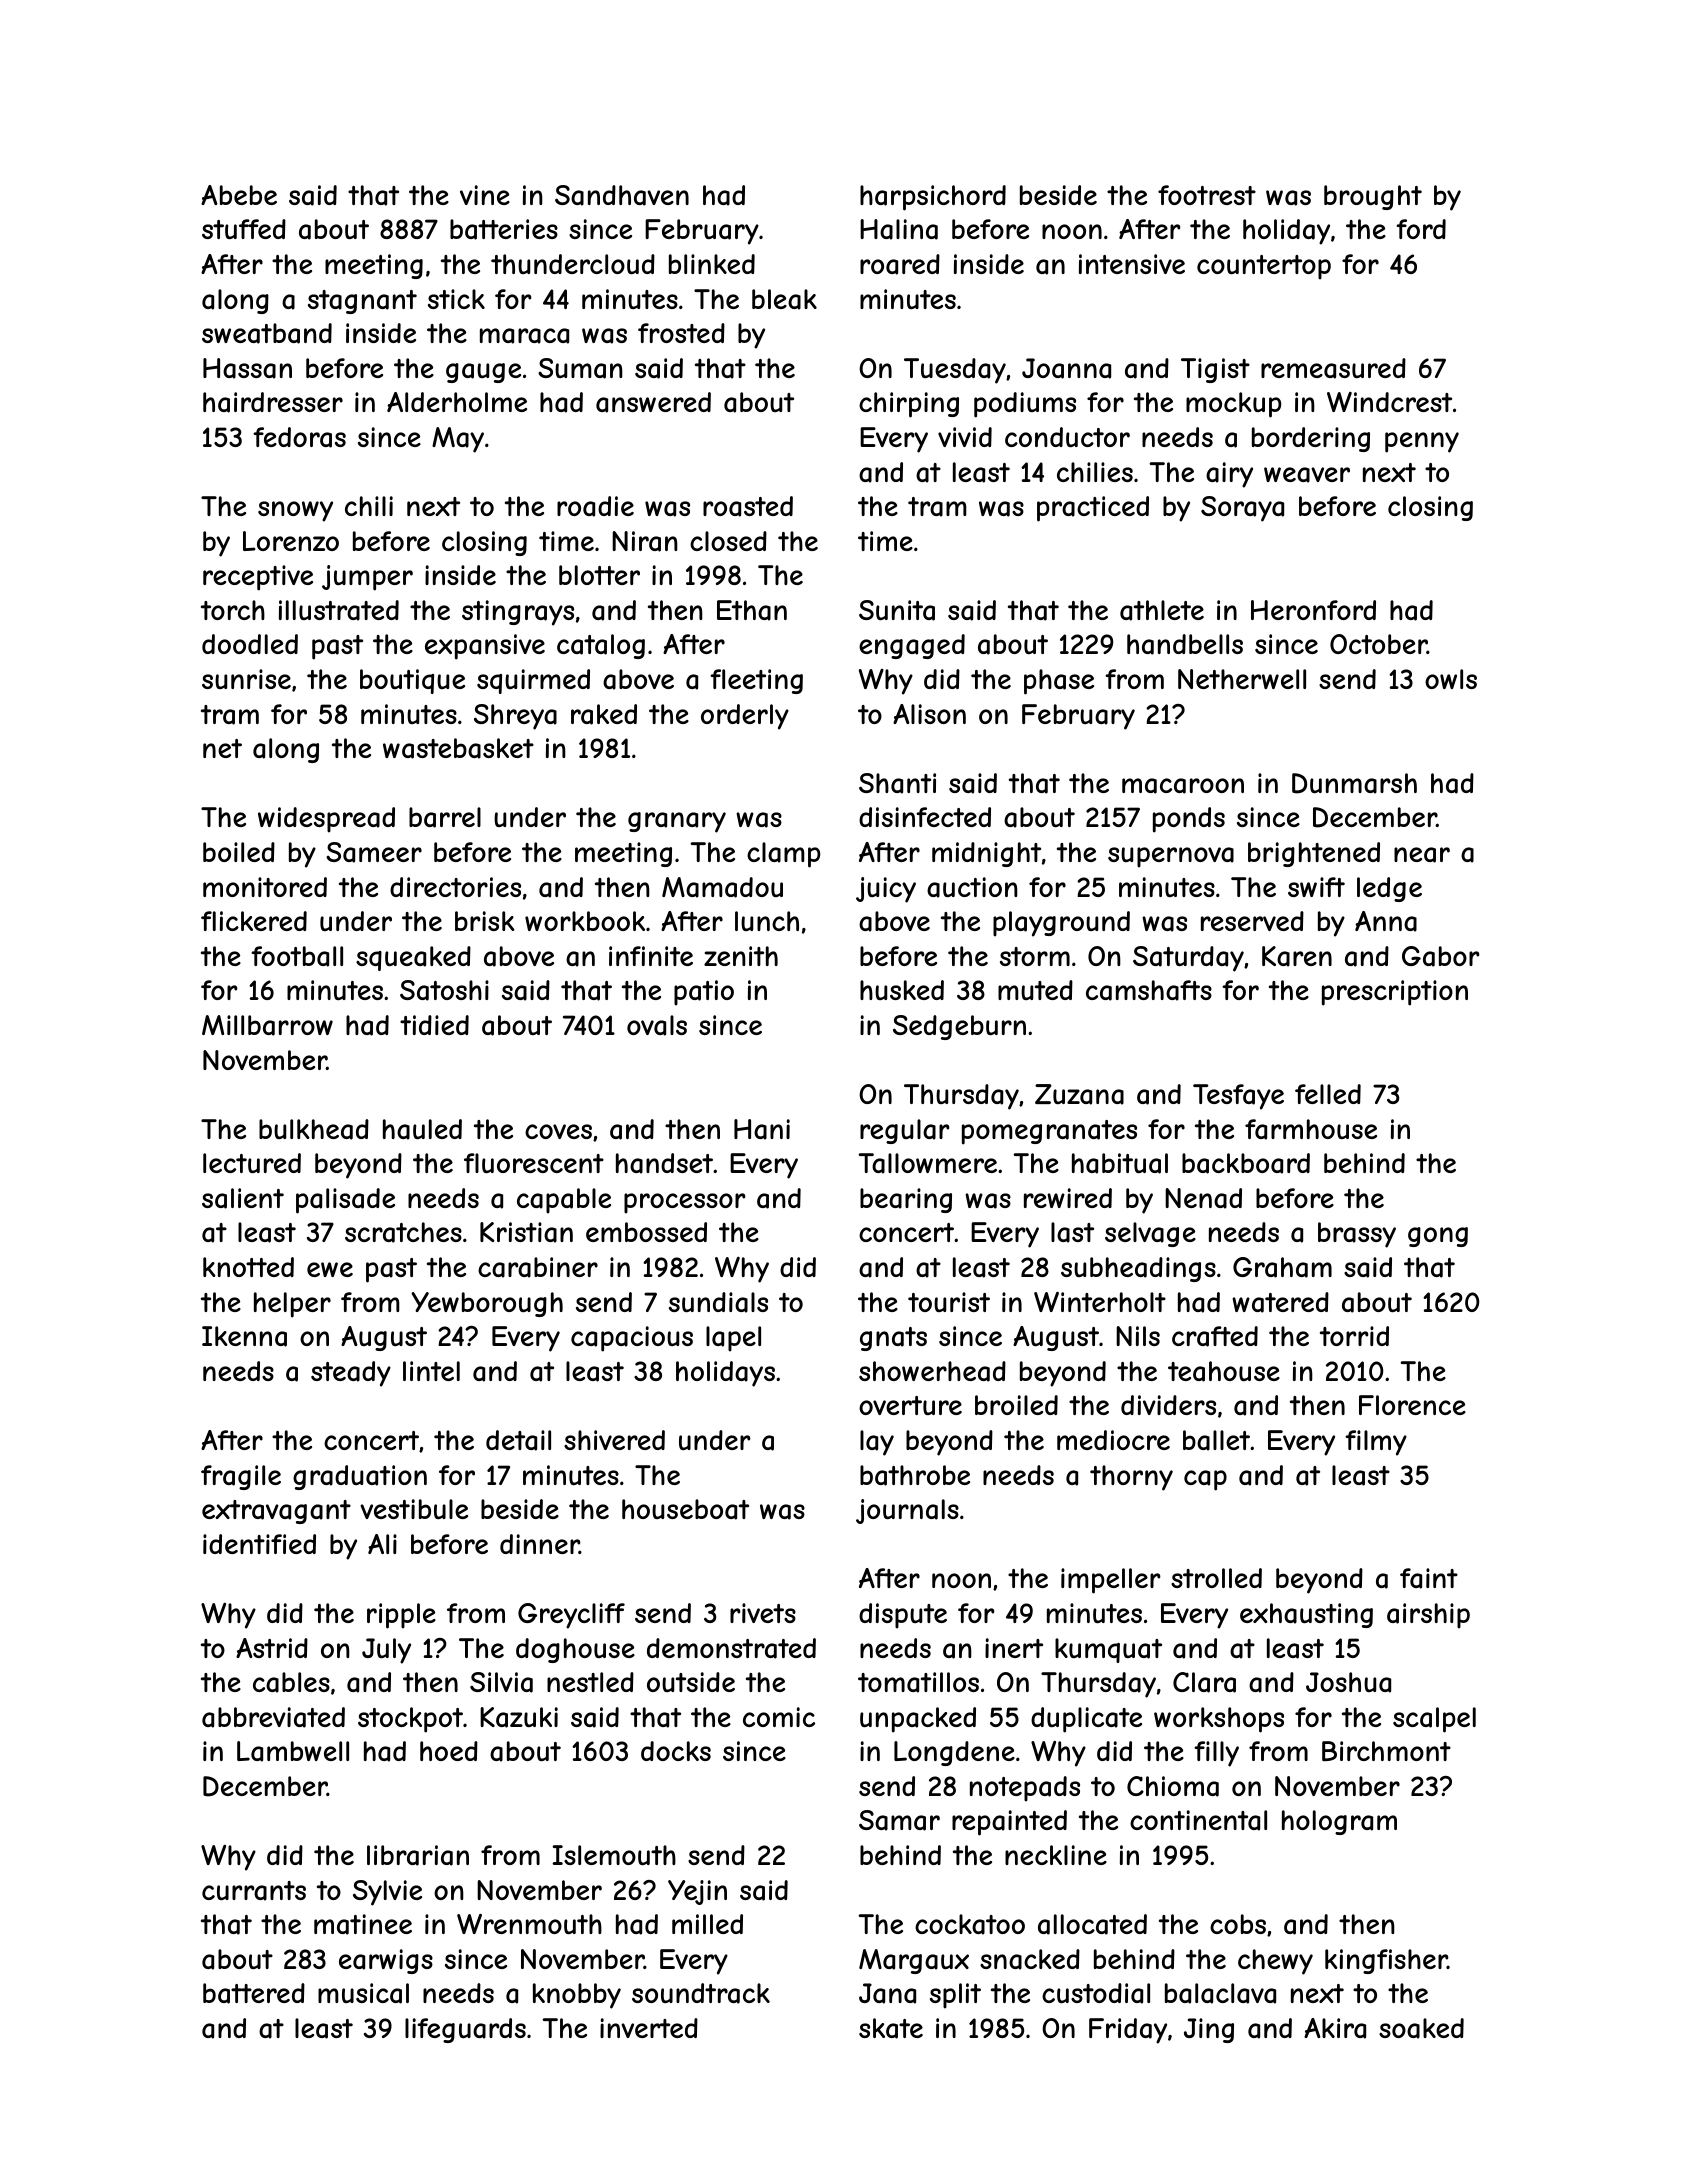  I want to click on brought, so click(1373, 197).
